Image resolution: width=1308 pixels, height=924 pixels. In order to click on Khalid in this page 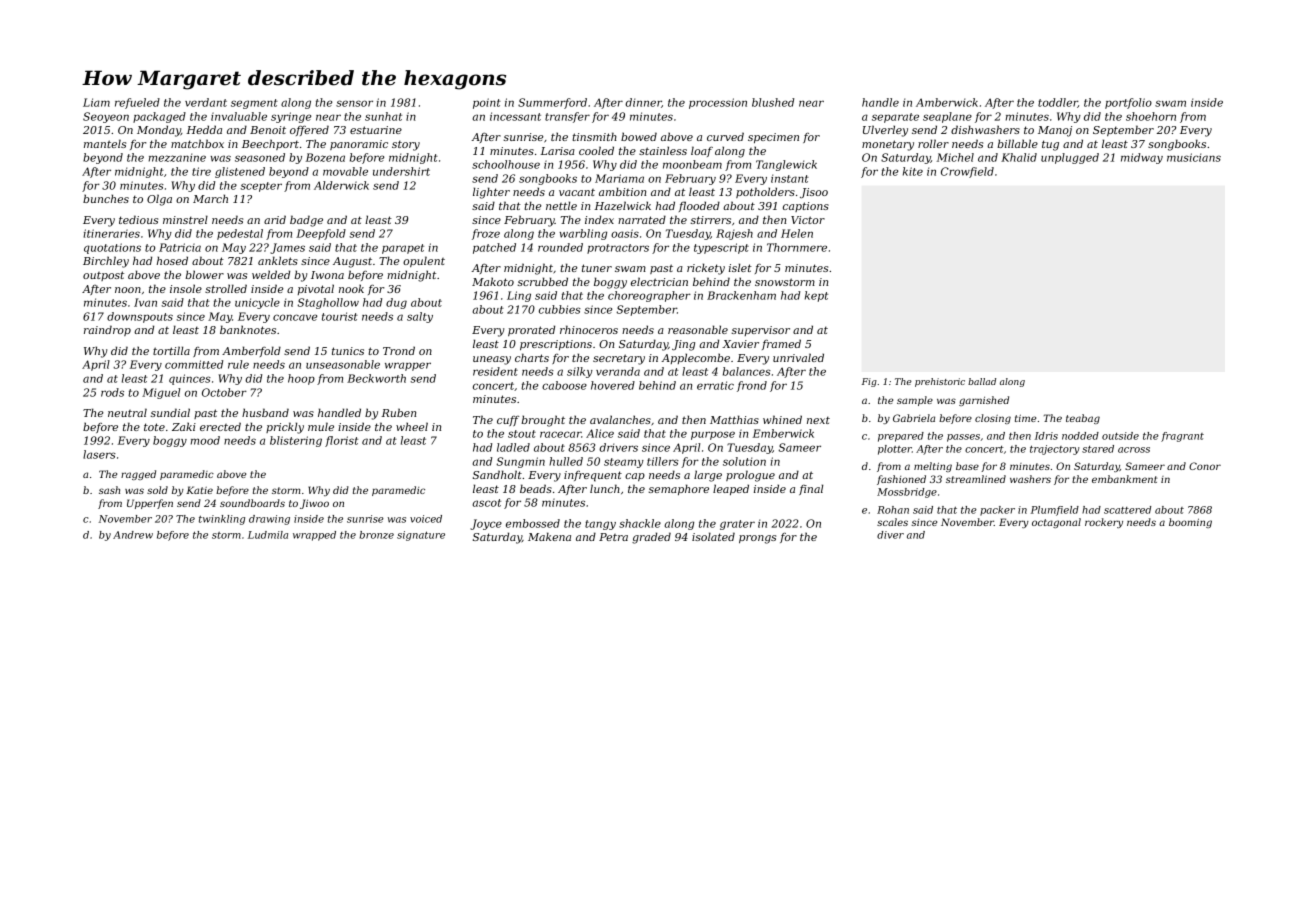, I will do `click(1019, 157)`.
